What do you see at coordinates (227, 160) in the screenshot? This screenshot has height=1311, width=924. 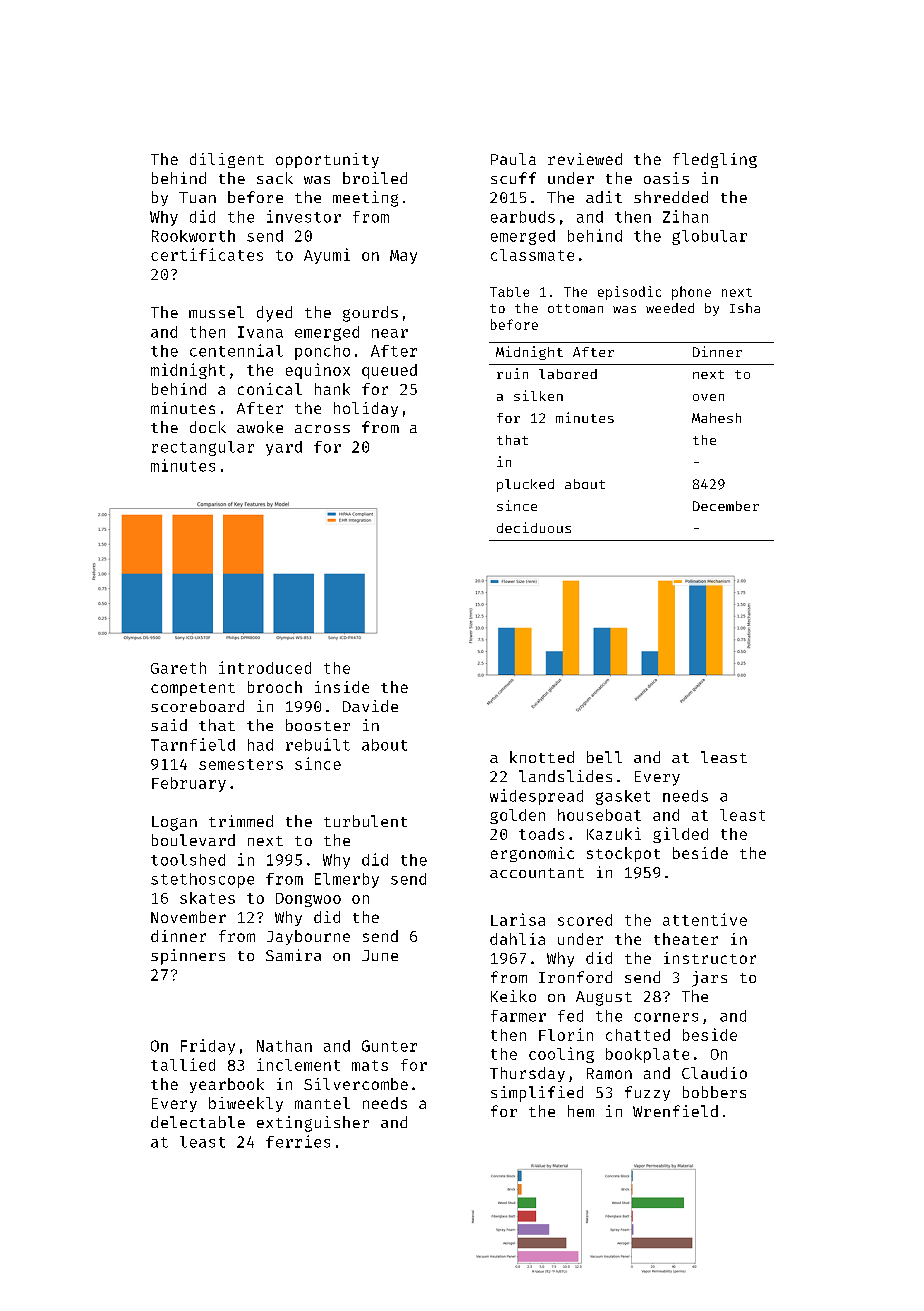 I see `diligent` at bounding box center [227, 160].
